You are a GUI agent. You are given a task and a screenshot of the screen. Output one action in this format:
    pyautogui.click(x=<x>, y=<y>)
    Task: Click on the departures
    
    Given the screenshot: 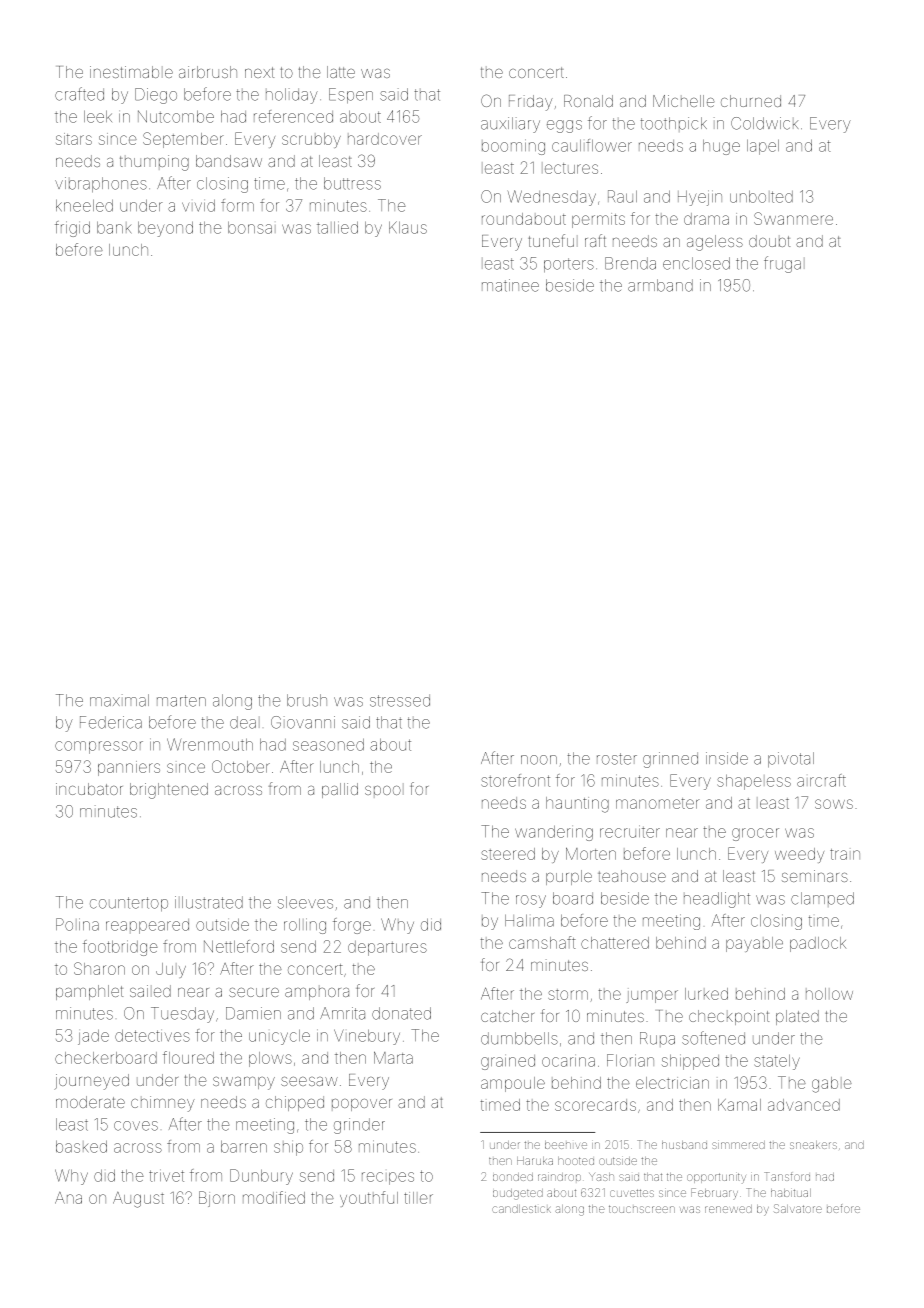 What is the action you would take?
    pyautogui.click(x=387, y=948)
